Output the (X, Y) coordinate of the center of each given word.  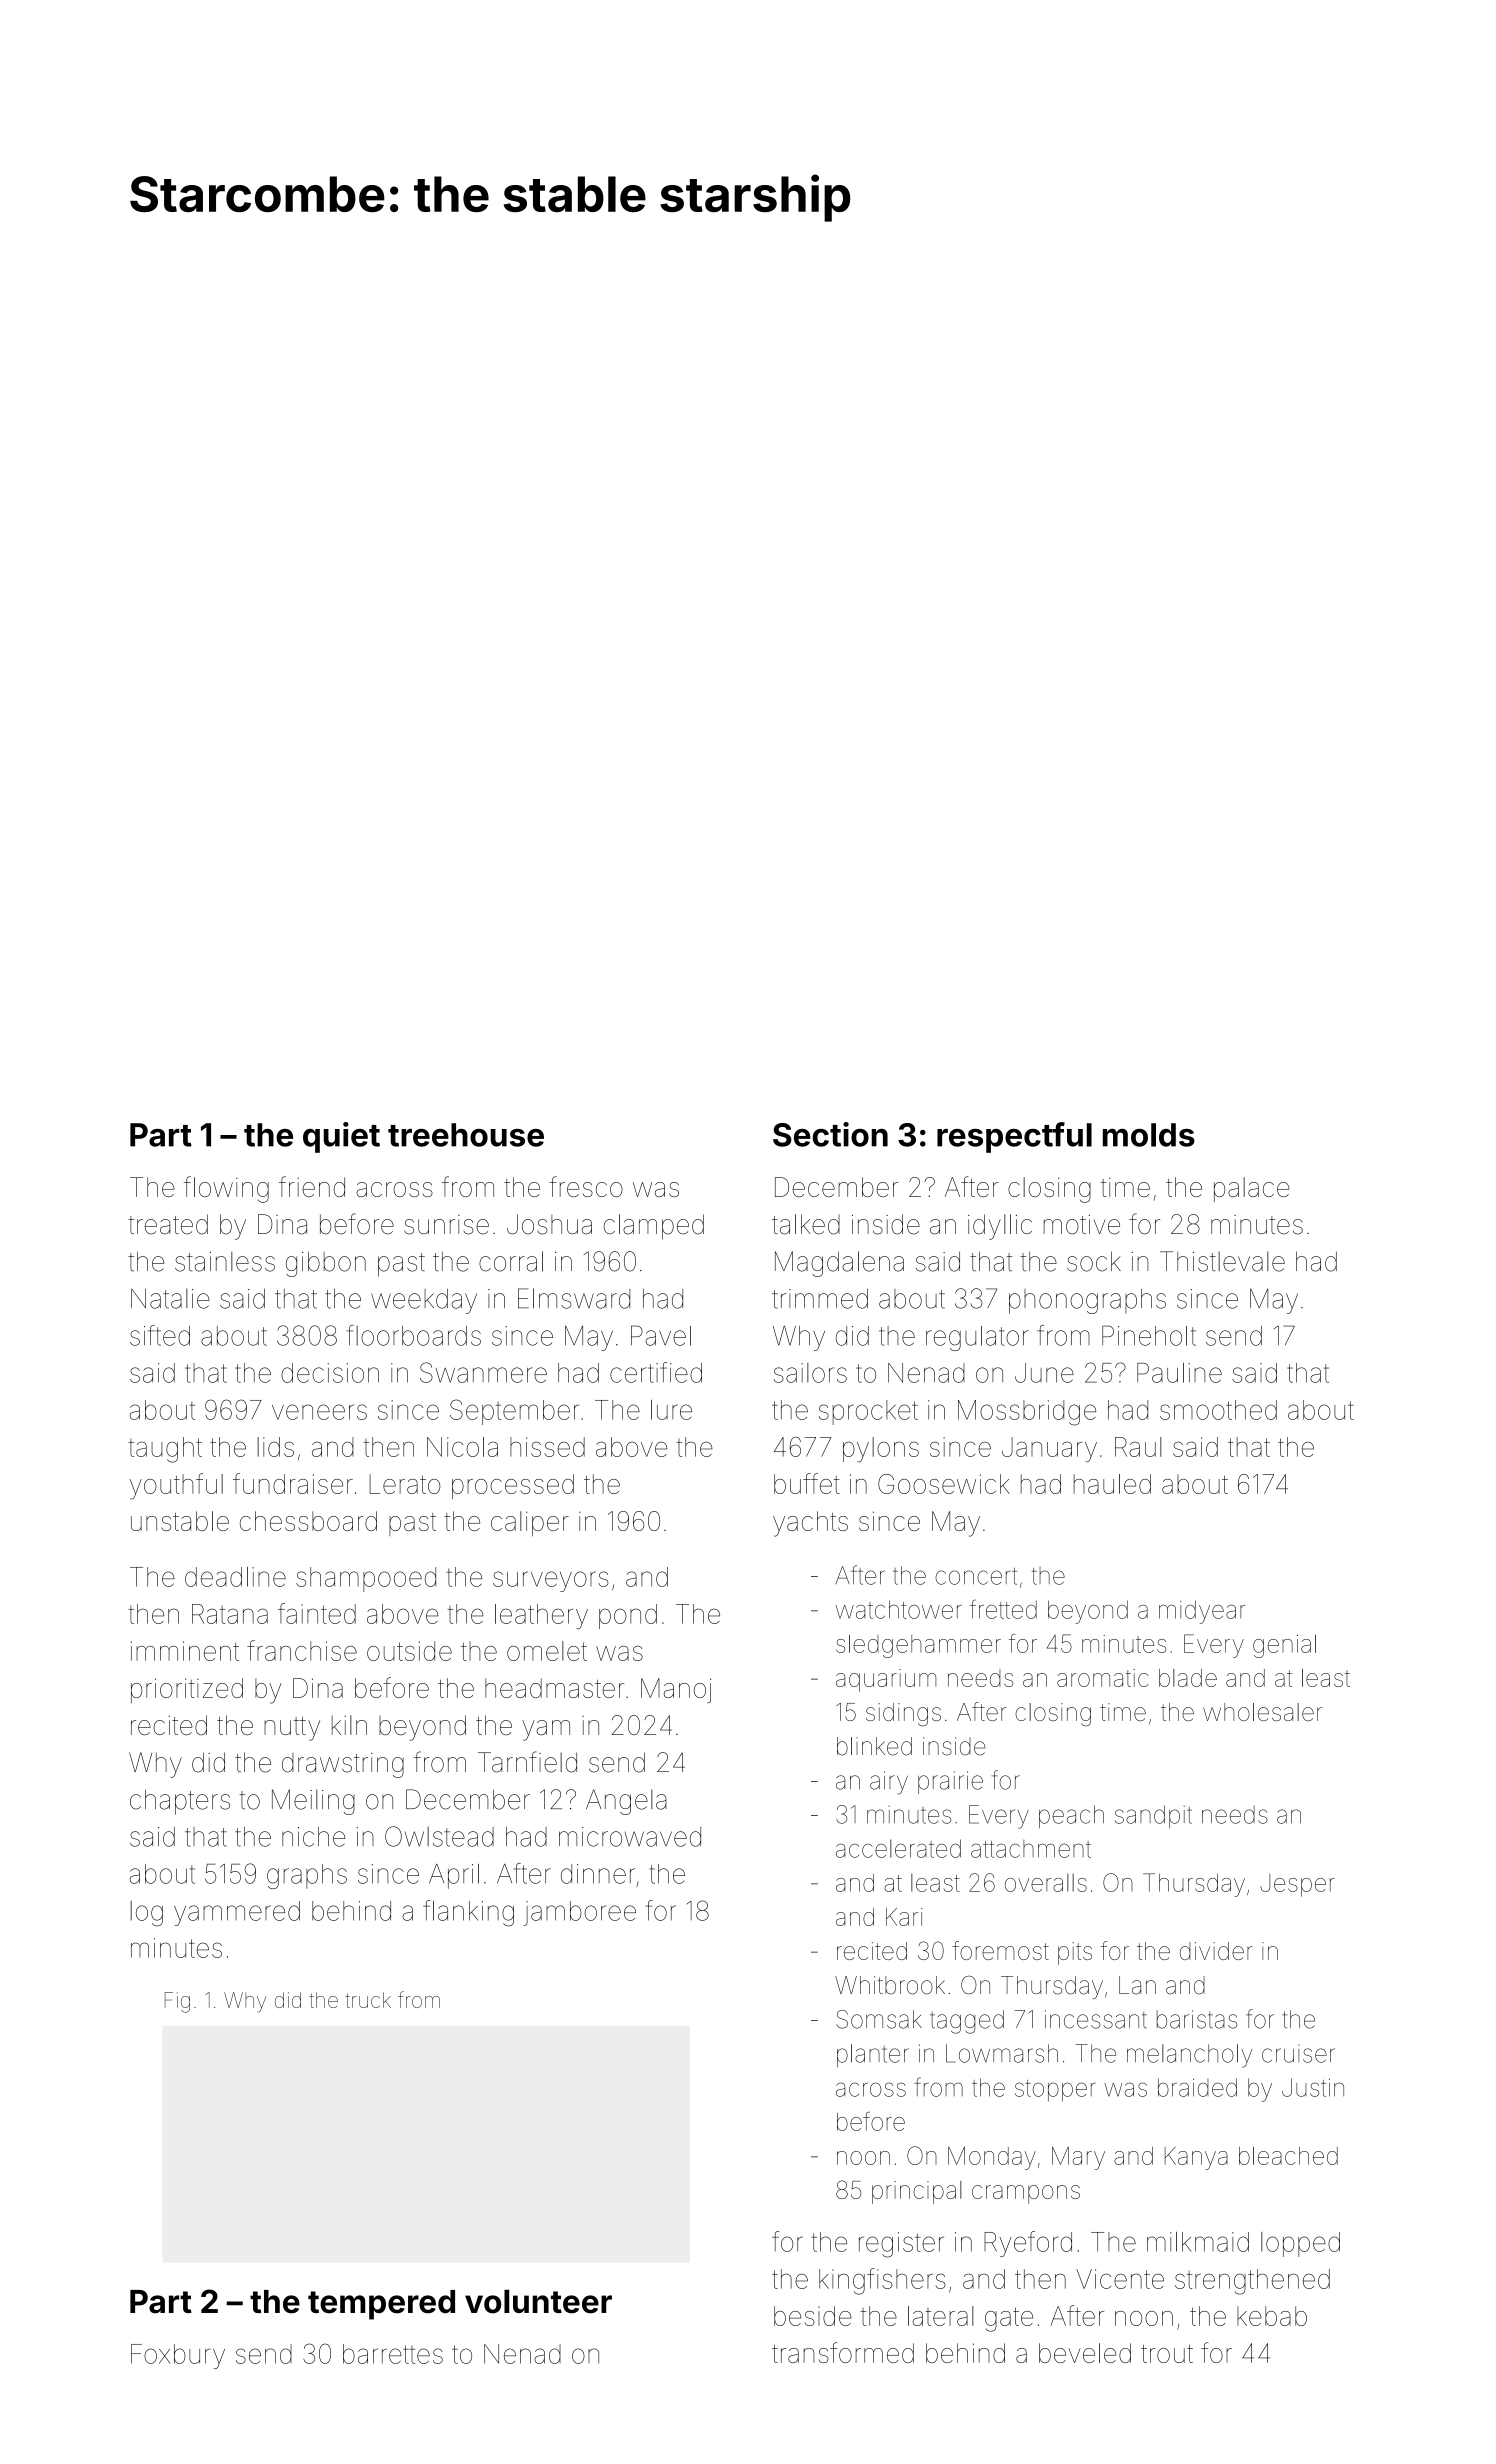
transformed (843, 2352)
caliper (530, 1523)
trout (1167, 2354)
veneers (319, 1412)
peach (1071, 1816)
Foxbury (178, 2356)
